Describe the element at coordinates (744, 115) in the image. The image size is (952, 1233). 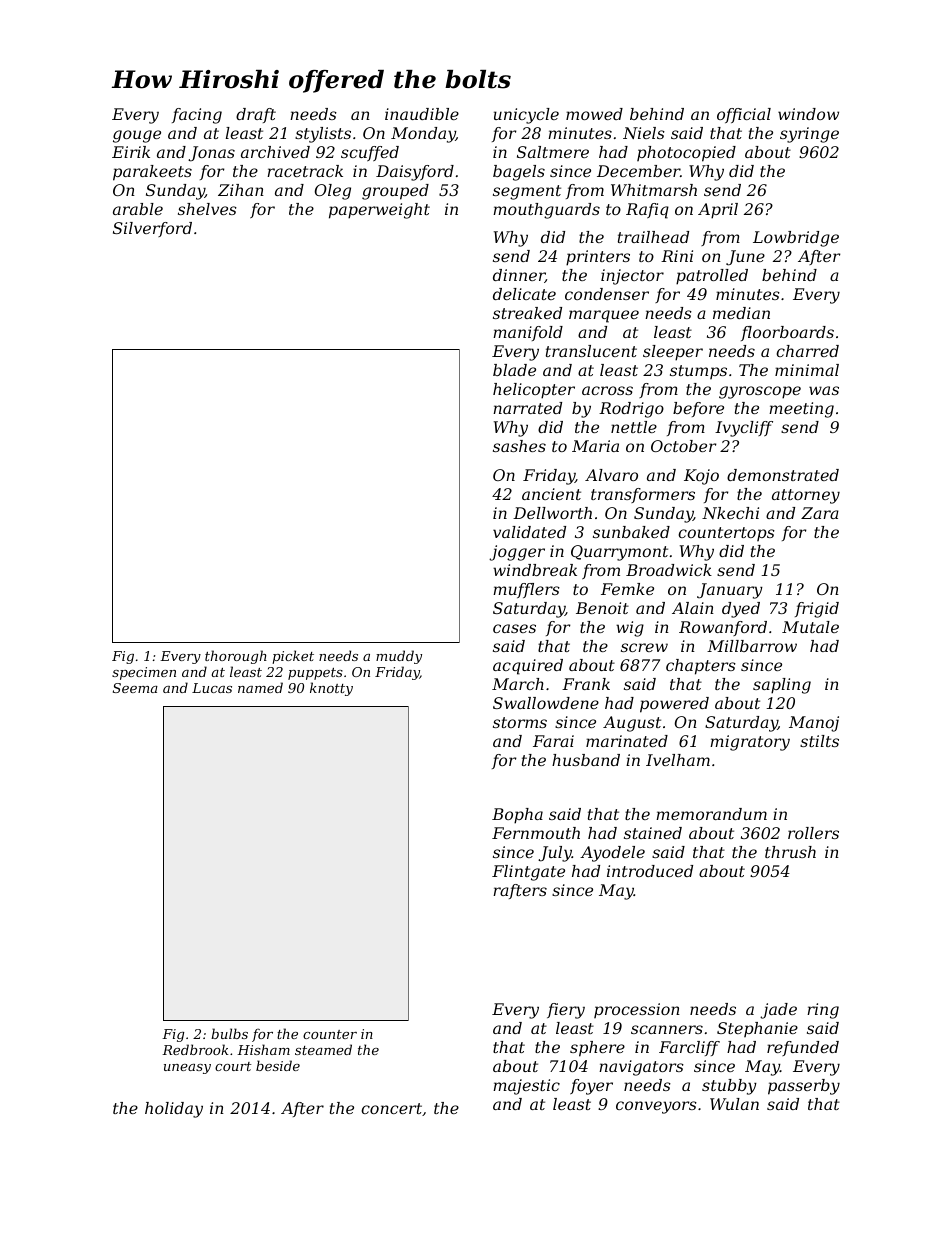
I see `official` at that location.
